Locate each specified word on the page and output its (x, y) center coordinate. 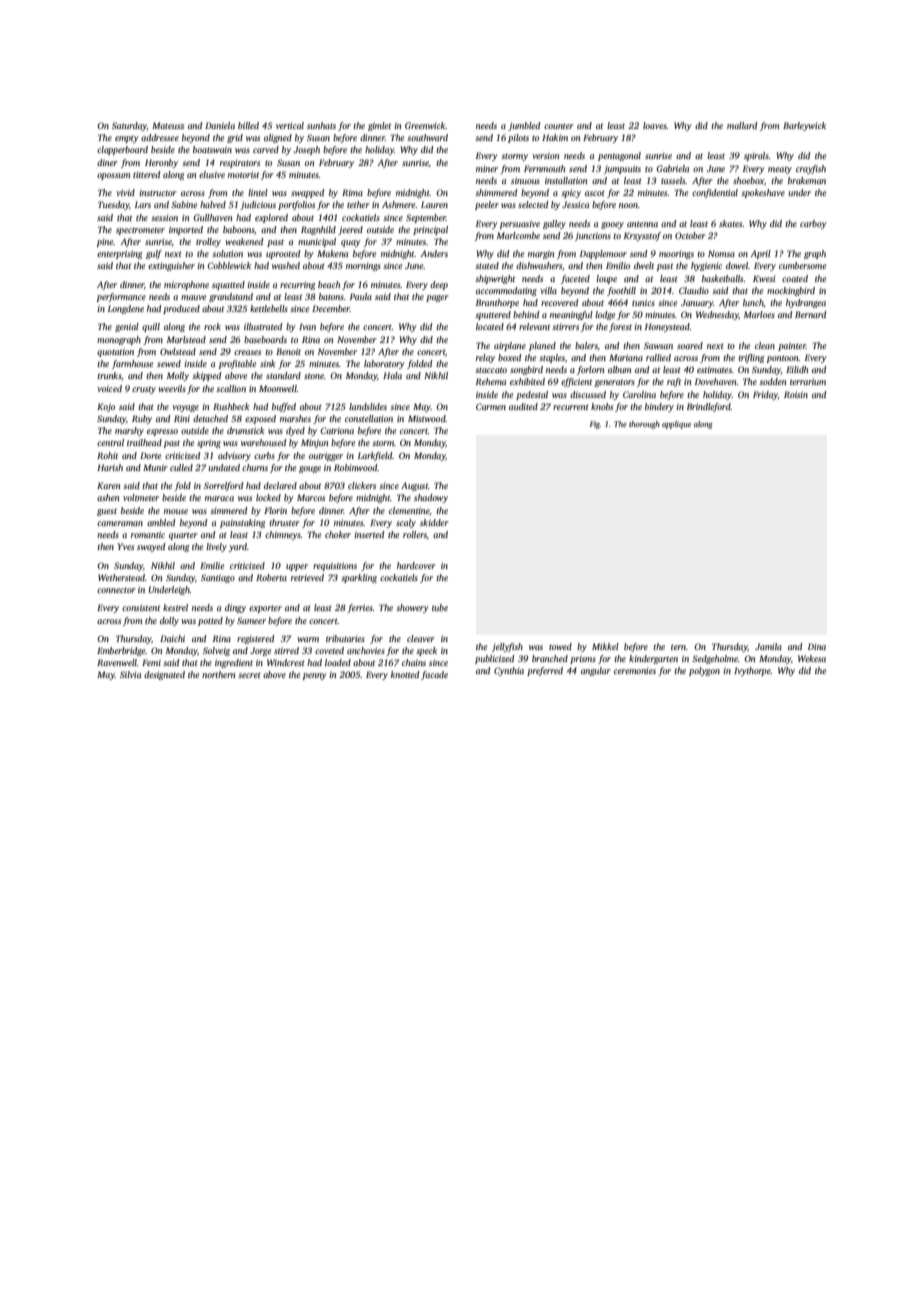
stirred (286, 650)
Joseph (307, 150)
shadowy (431, 498)
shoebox (748, 180)
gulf (154, 254)
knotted (405, 674)
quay (351, 243)
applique (676, 425)
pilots (518, 138)
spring (209, 443)
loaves (655, 125)
